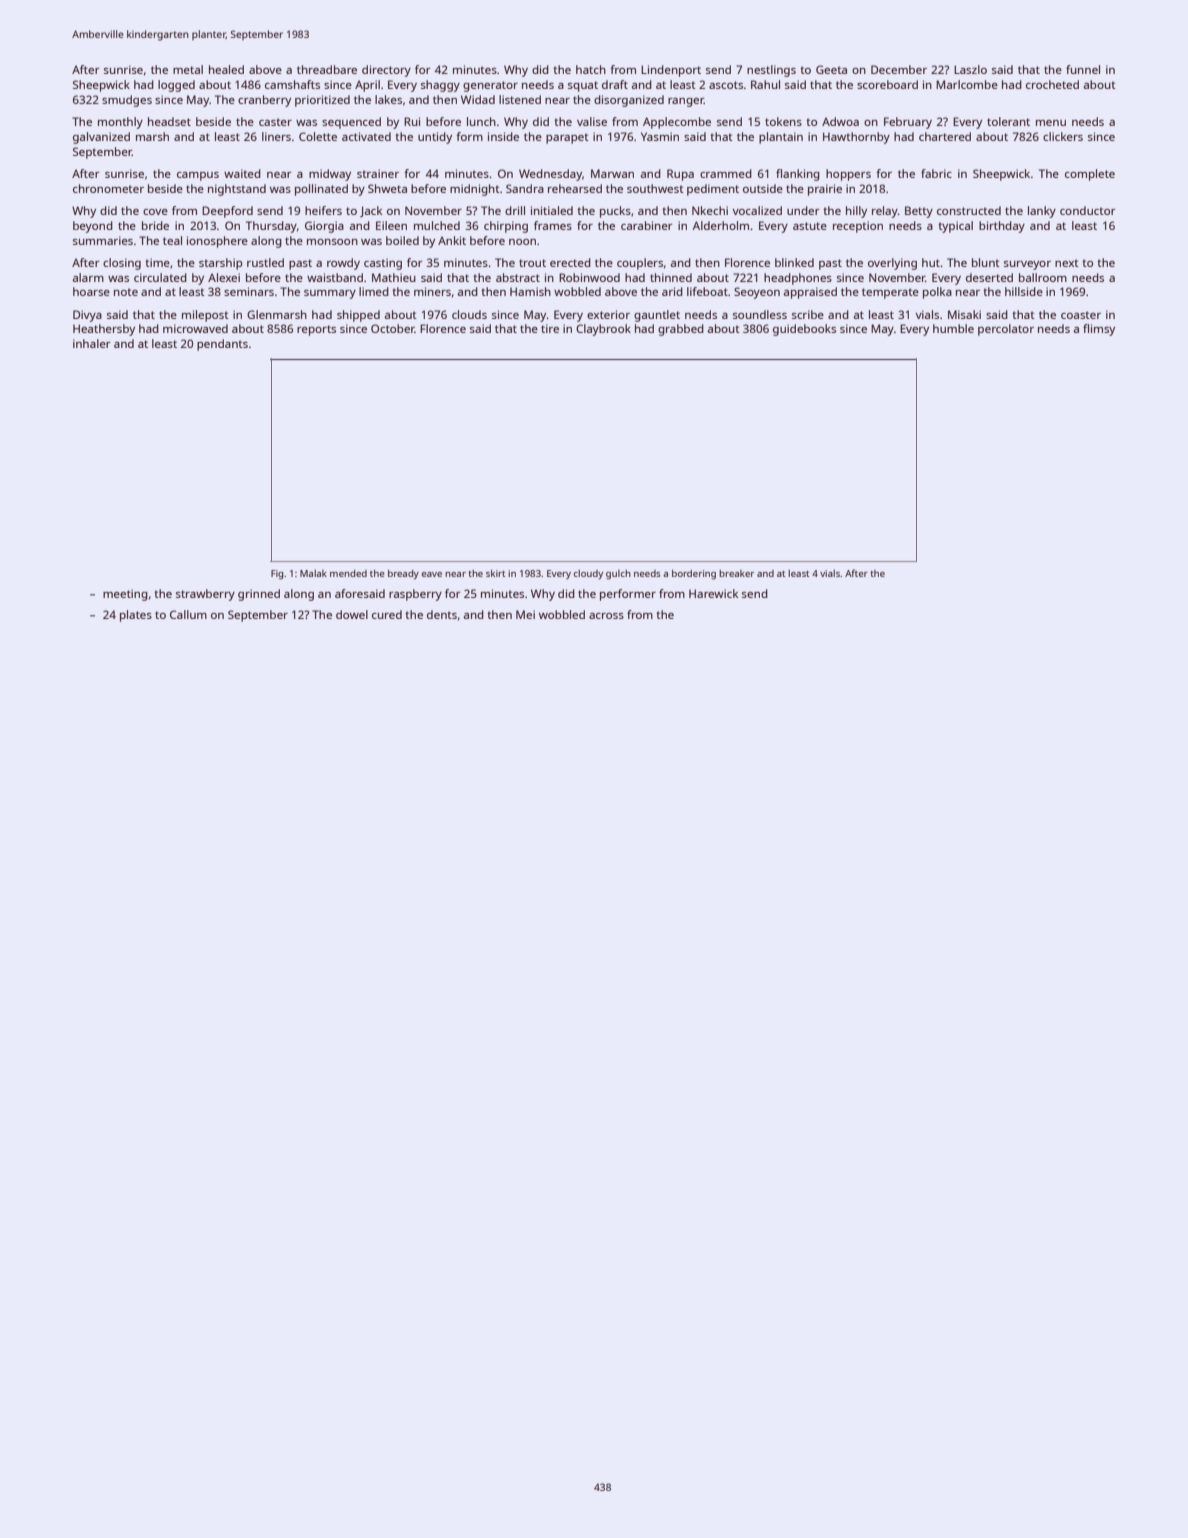 The image size is (1188, 1538). I want to click on hut, so click(931, 262).
